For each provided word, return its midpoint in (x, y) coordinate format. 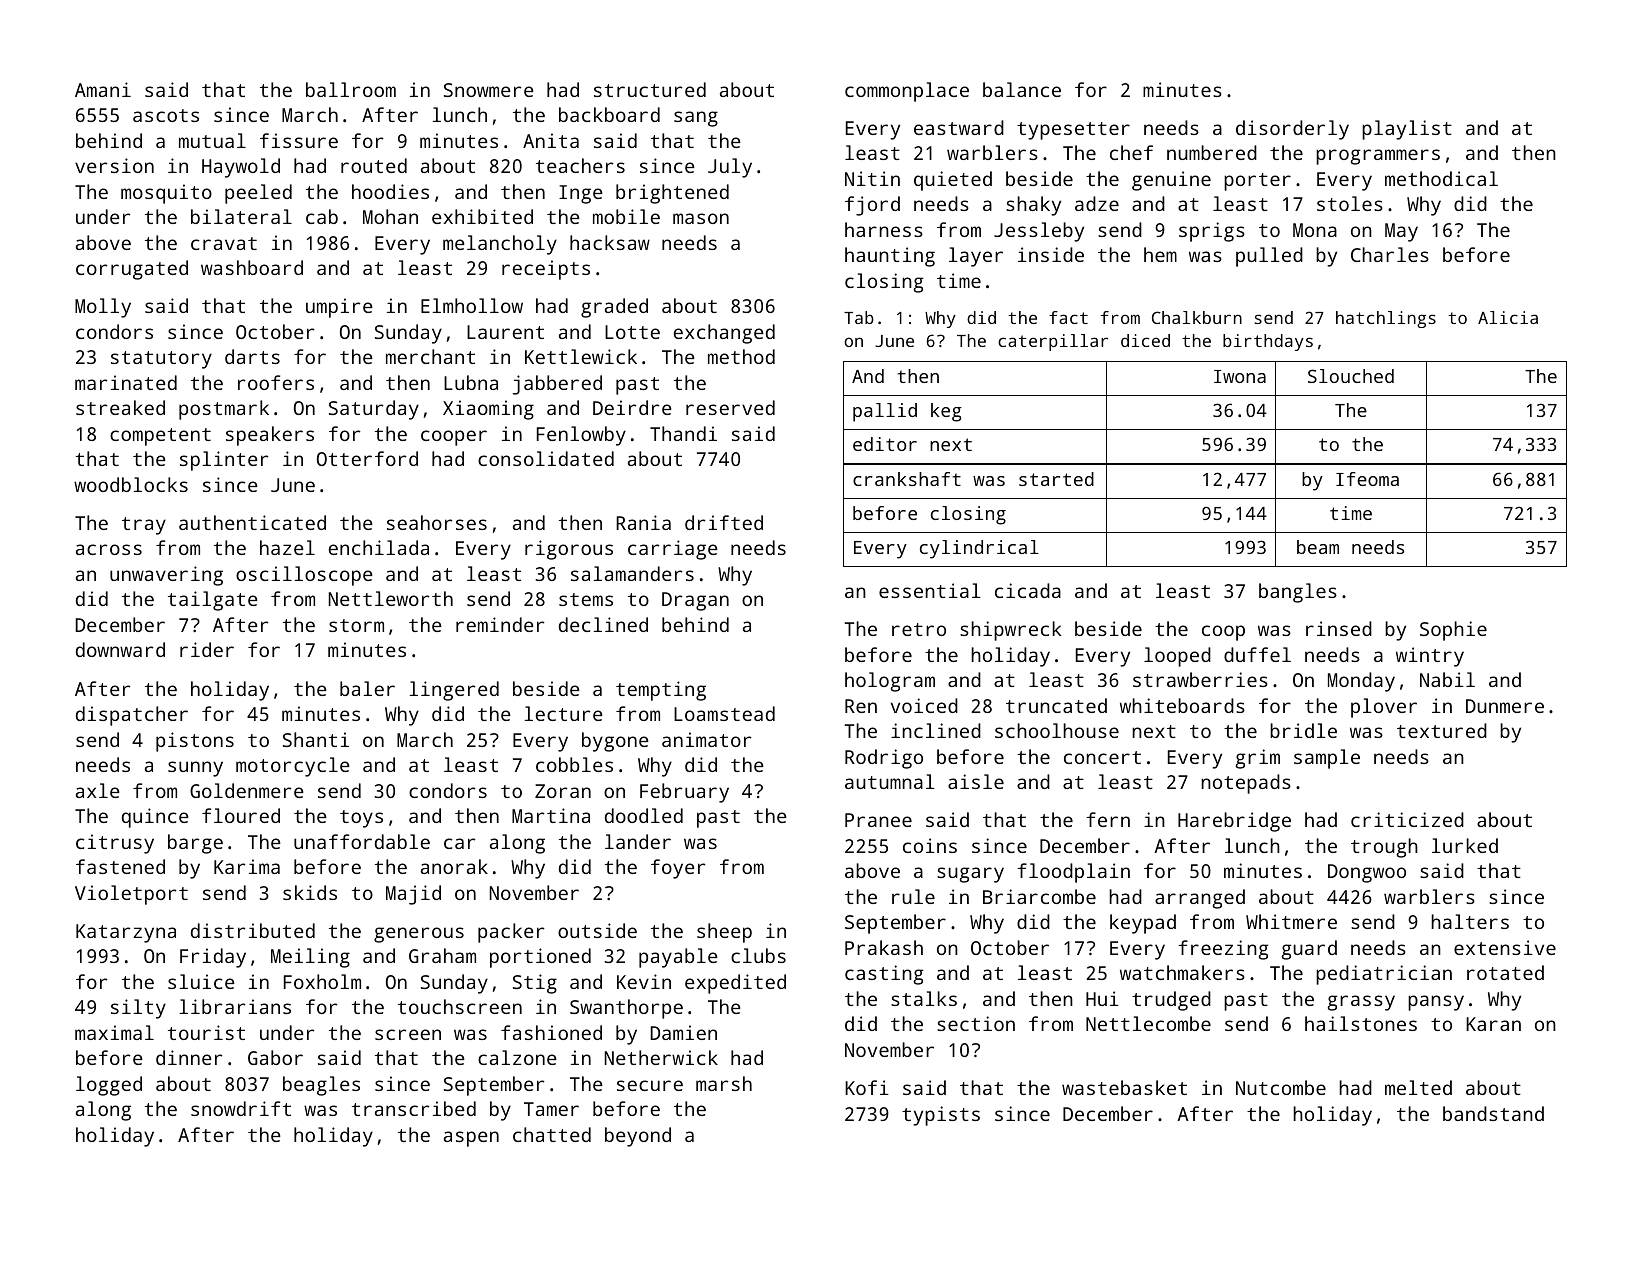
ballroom (351, 89)
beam (1318, 547)
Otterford (367, 458)
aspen (471, 1139)
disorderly (1292, 130)
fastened (120, 866)
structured (650, 89)
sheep (724, 933)
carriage (673, 550)
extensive (1505, 947)
